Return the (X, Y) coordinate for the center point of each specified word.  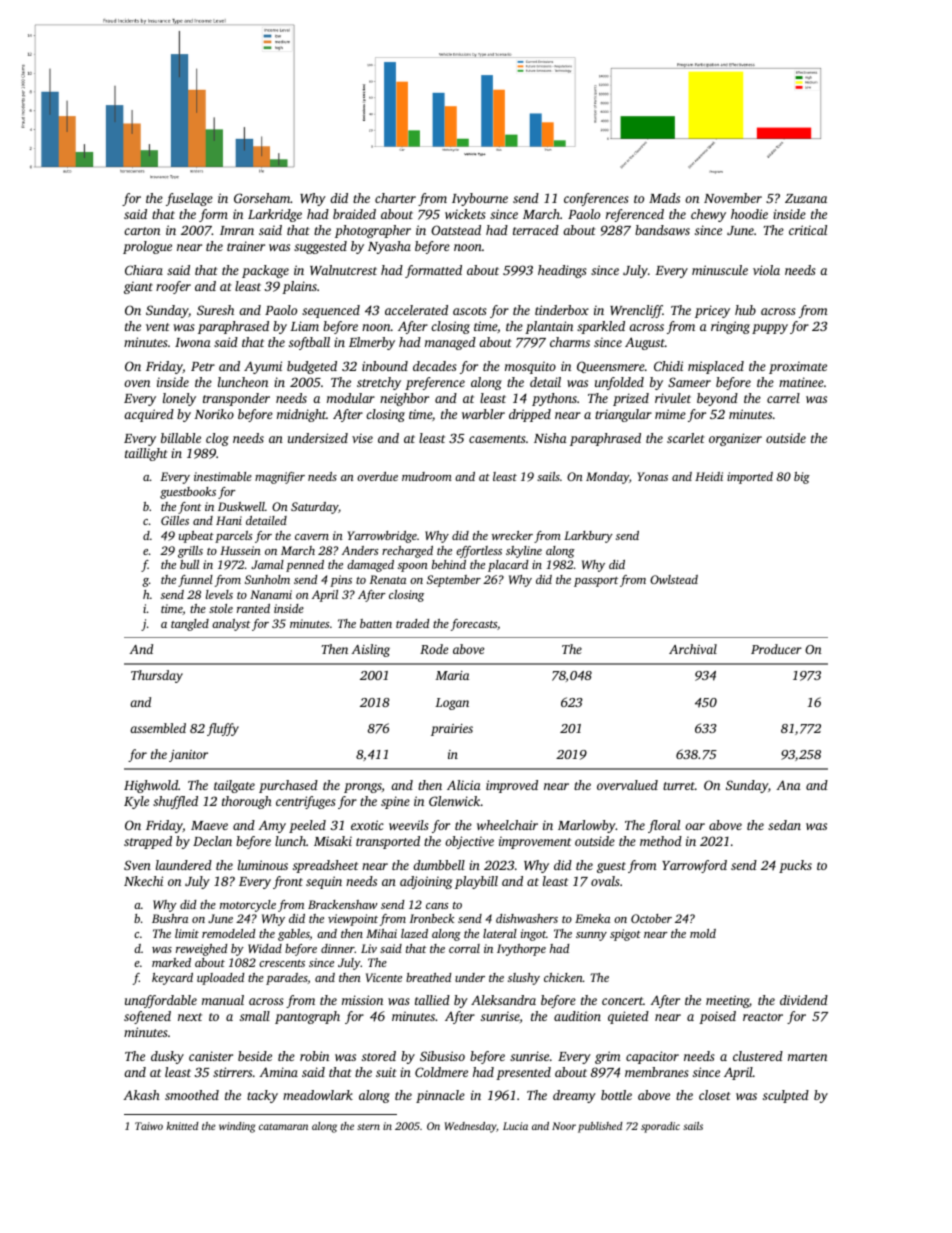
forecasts (474, 625)
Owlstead (674, 579)
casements (497, 439)
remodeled (228, 933)
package (265, 271)
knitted (182, 1126)
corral (464, 948)
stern (368, 1126)
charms (570, 342)
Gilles (175, 520)
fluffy (223, 729)
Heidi (709, 476)
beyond (717, 399)
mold (703, 933)
